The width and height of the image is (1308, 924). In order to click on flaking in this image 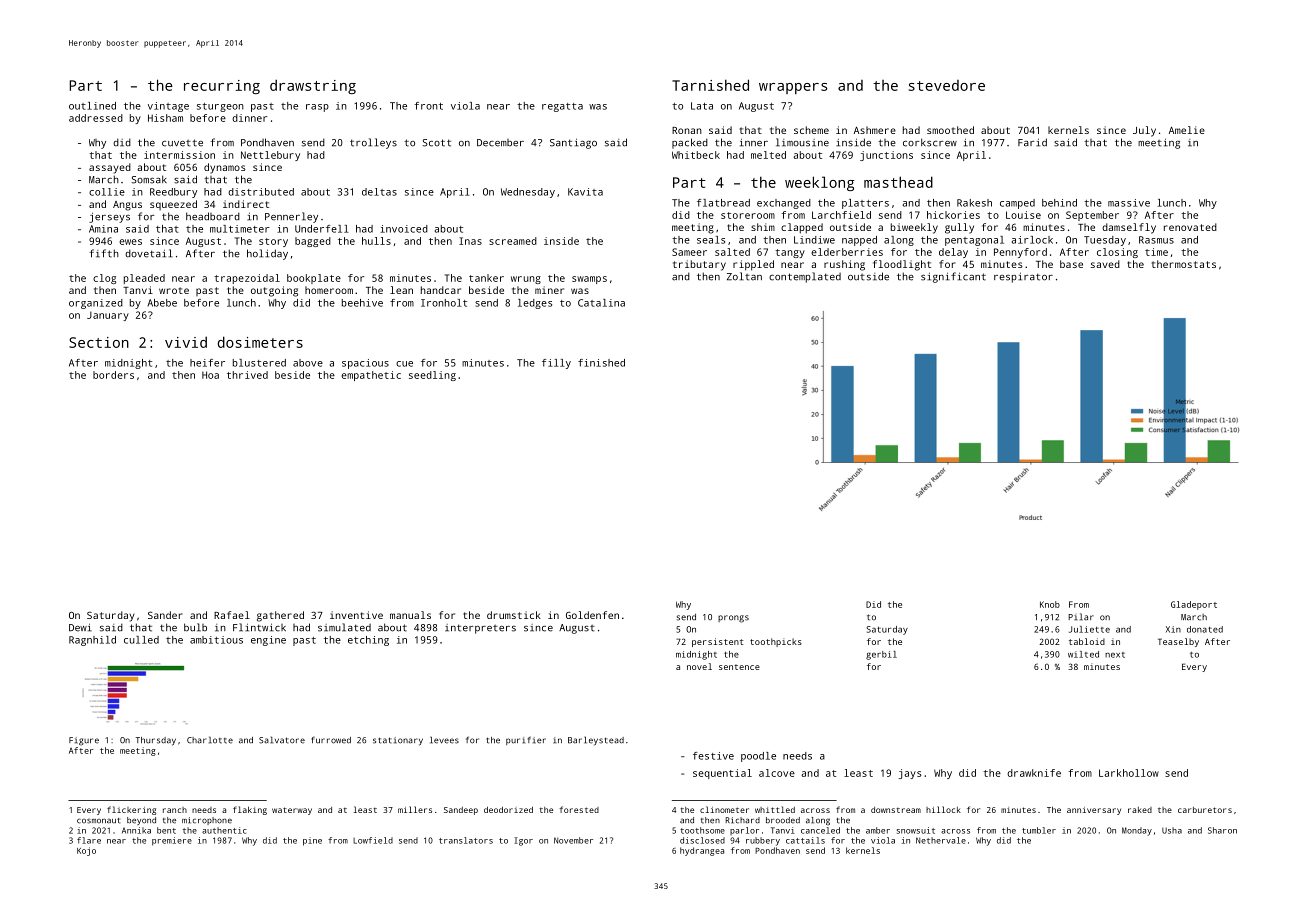, I will do `click(250, 810)`.
